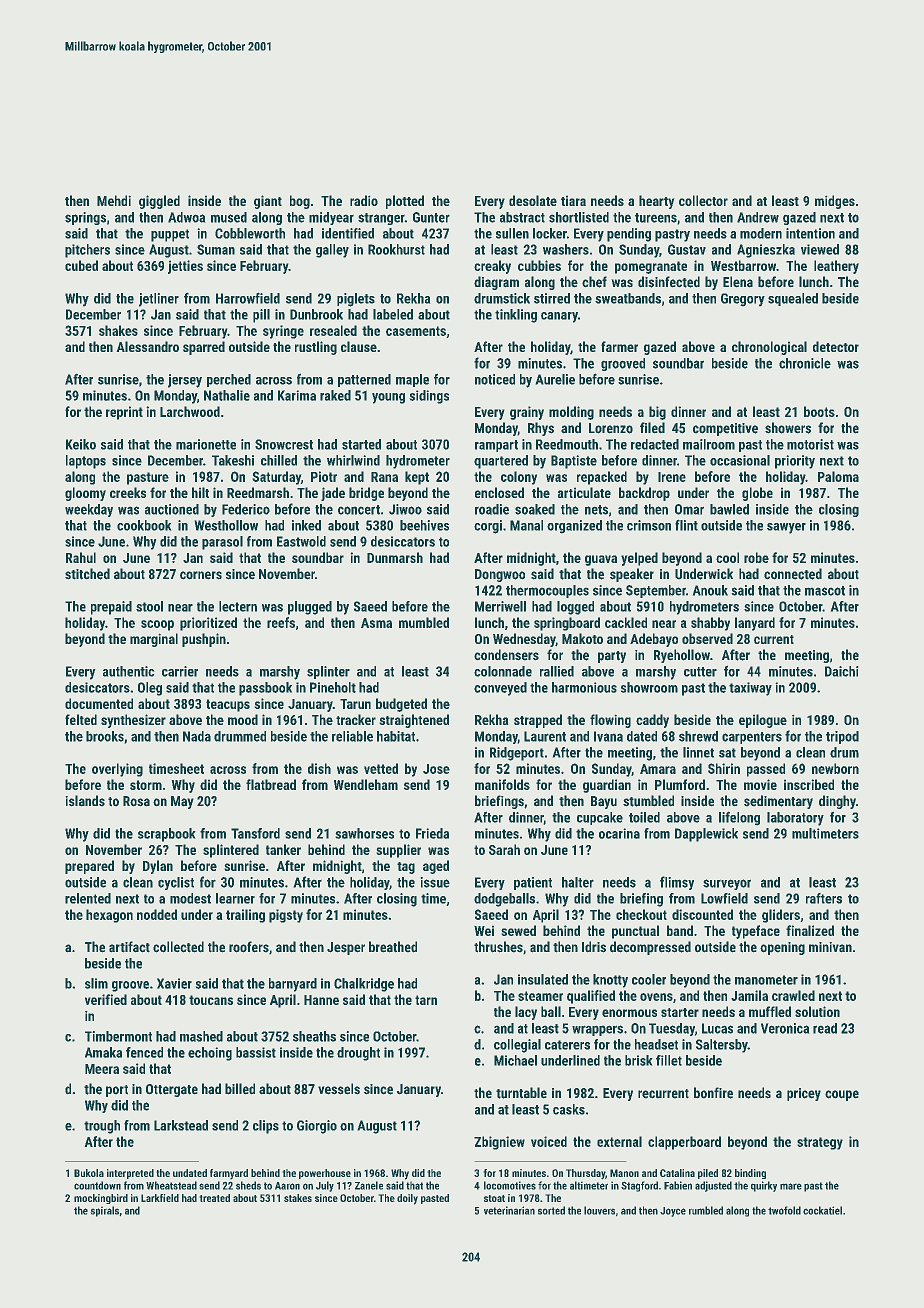 This screenshot has width=924, height=1308. I want to click on epilogue, so click(763, 721).
